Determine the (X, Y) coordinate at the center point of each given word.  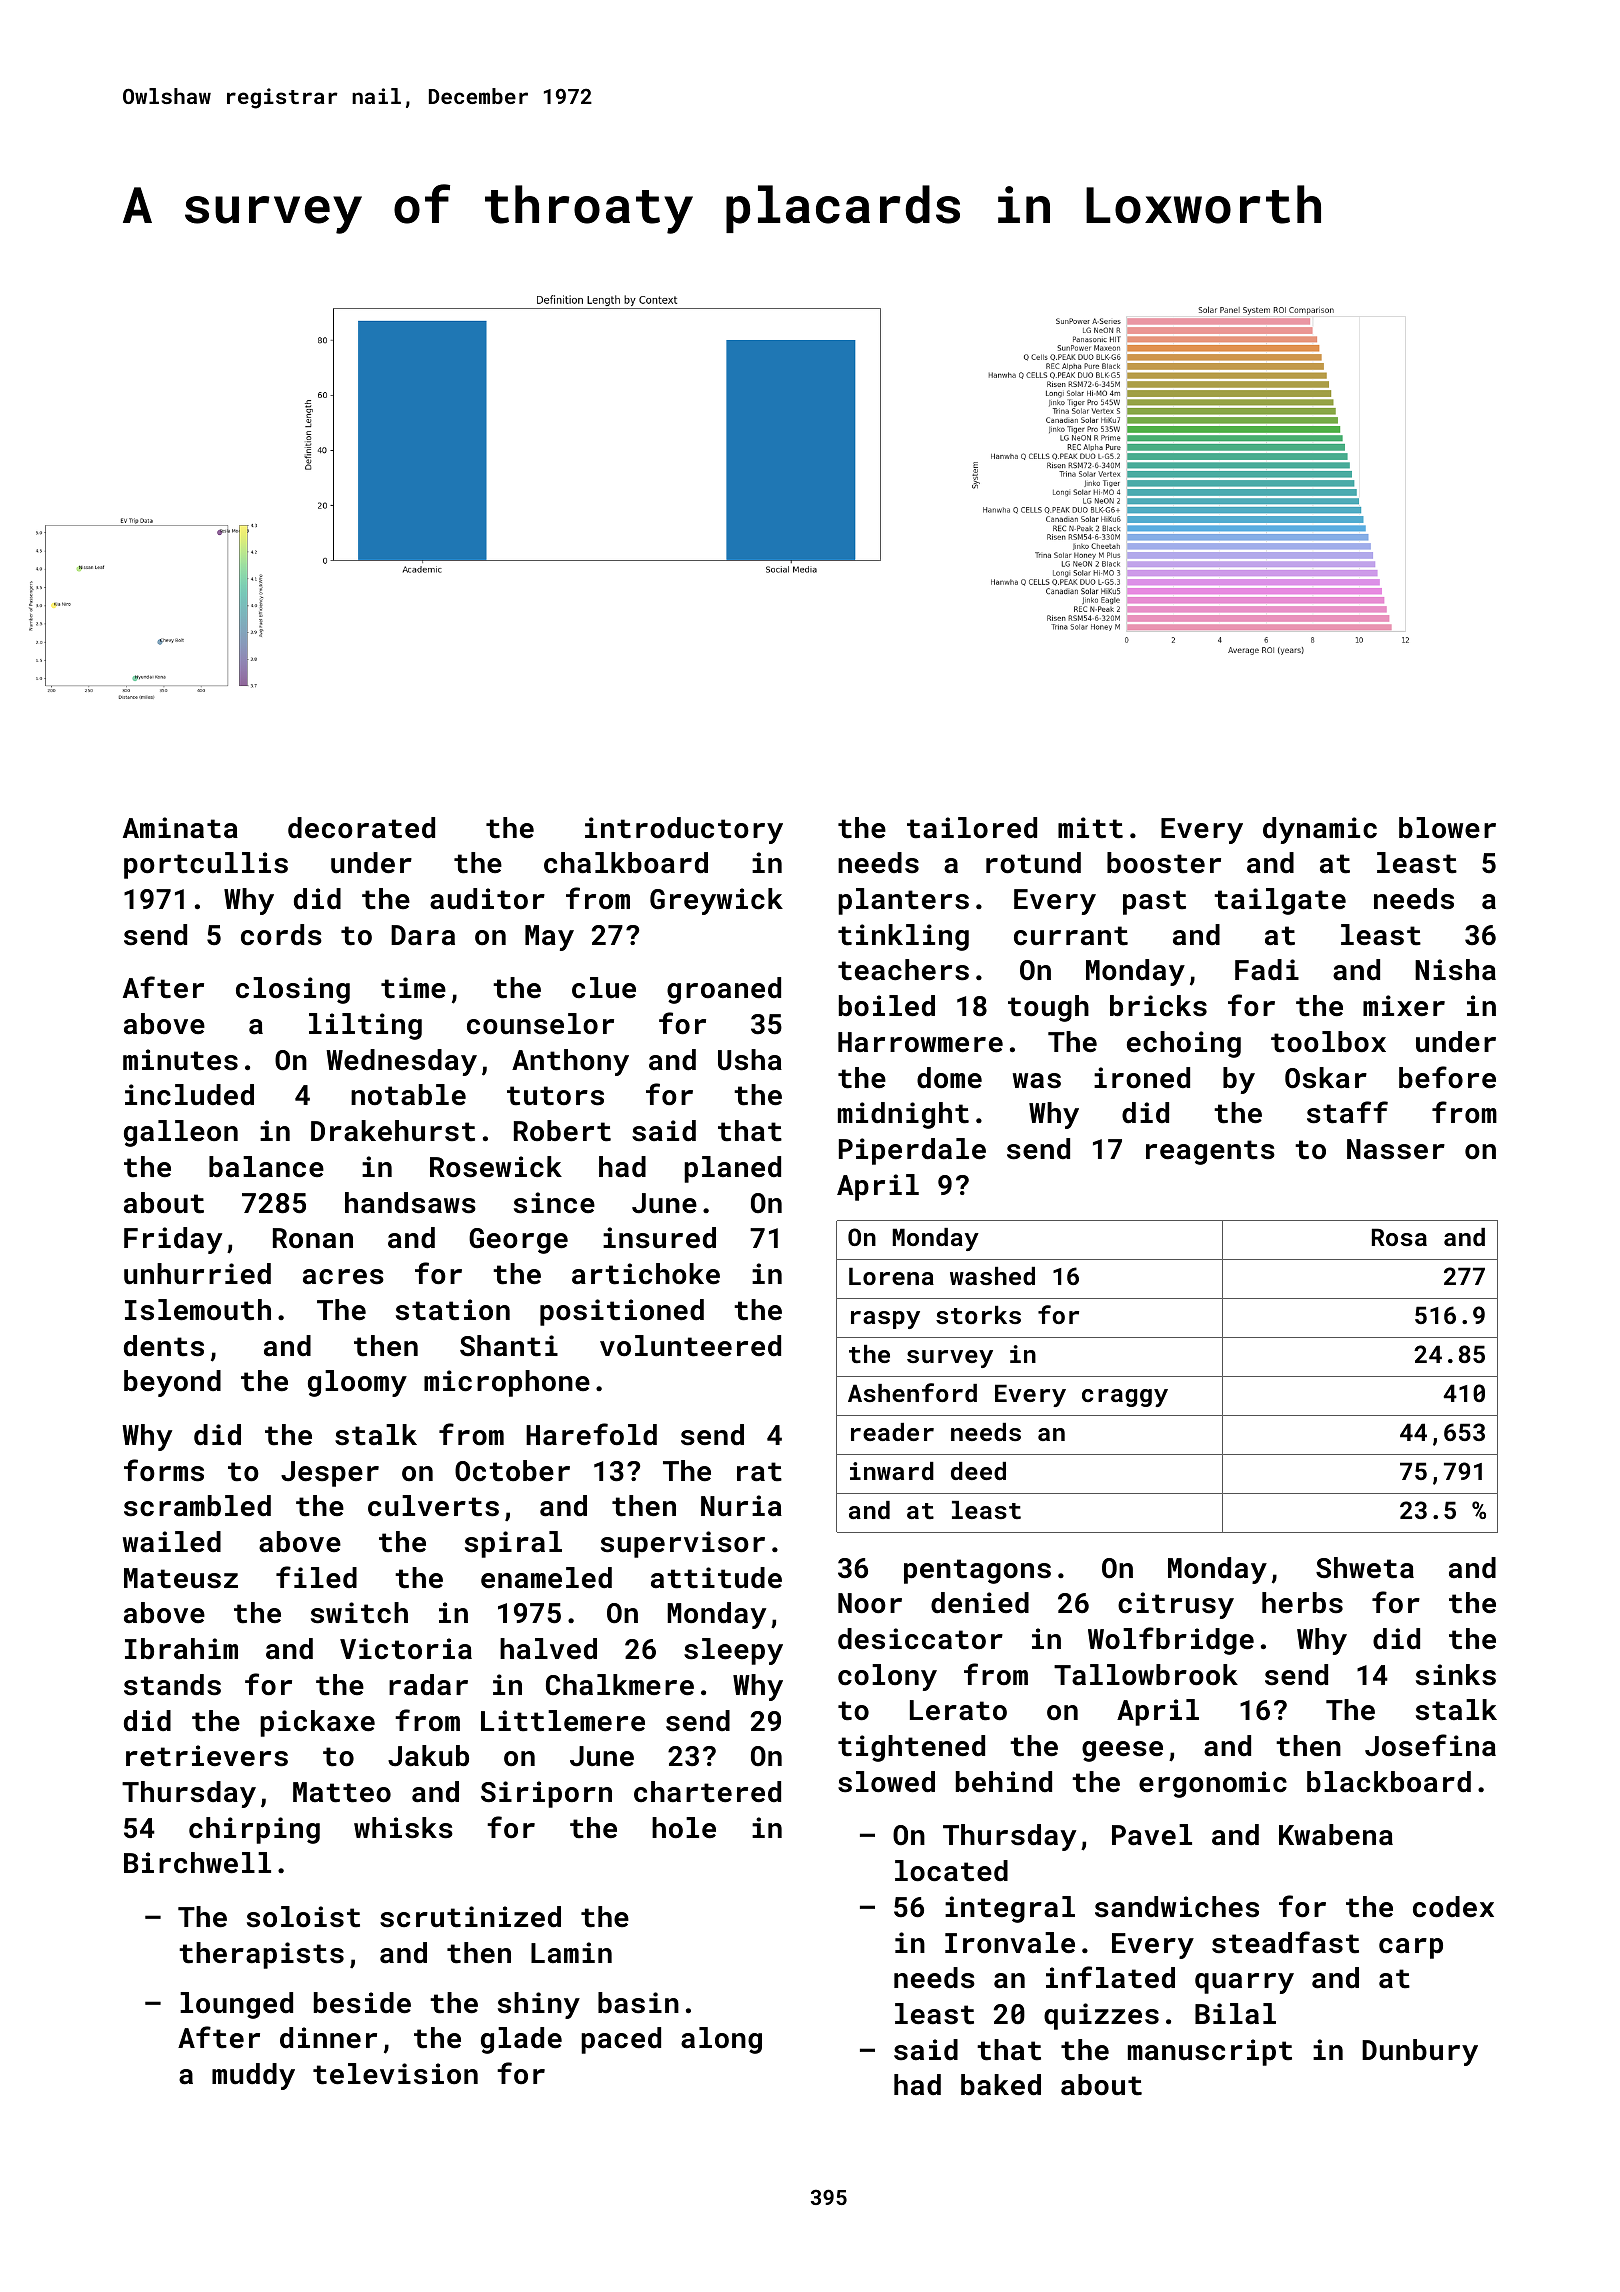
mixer (1404, 1006)
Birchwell (197, 1863)
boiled (887, 1006)
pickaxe (317, 1723)
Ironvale (1010, 1943)
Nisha (1455, 970)
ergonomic (1213, 1784)
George (518, 1241)
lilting (365, 1026)
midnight (903, 1115)
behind (1004, 1782)
